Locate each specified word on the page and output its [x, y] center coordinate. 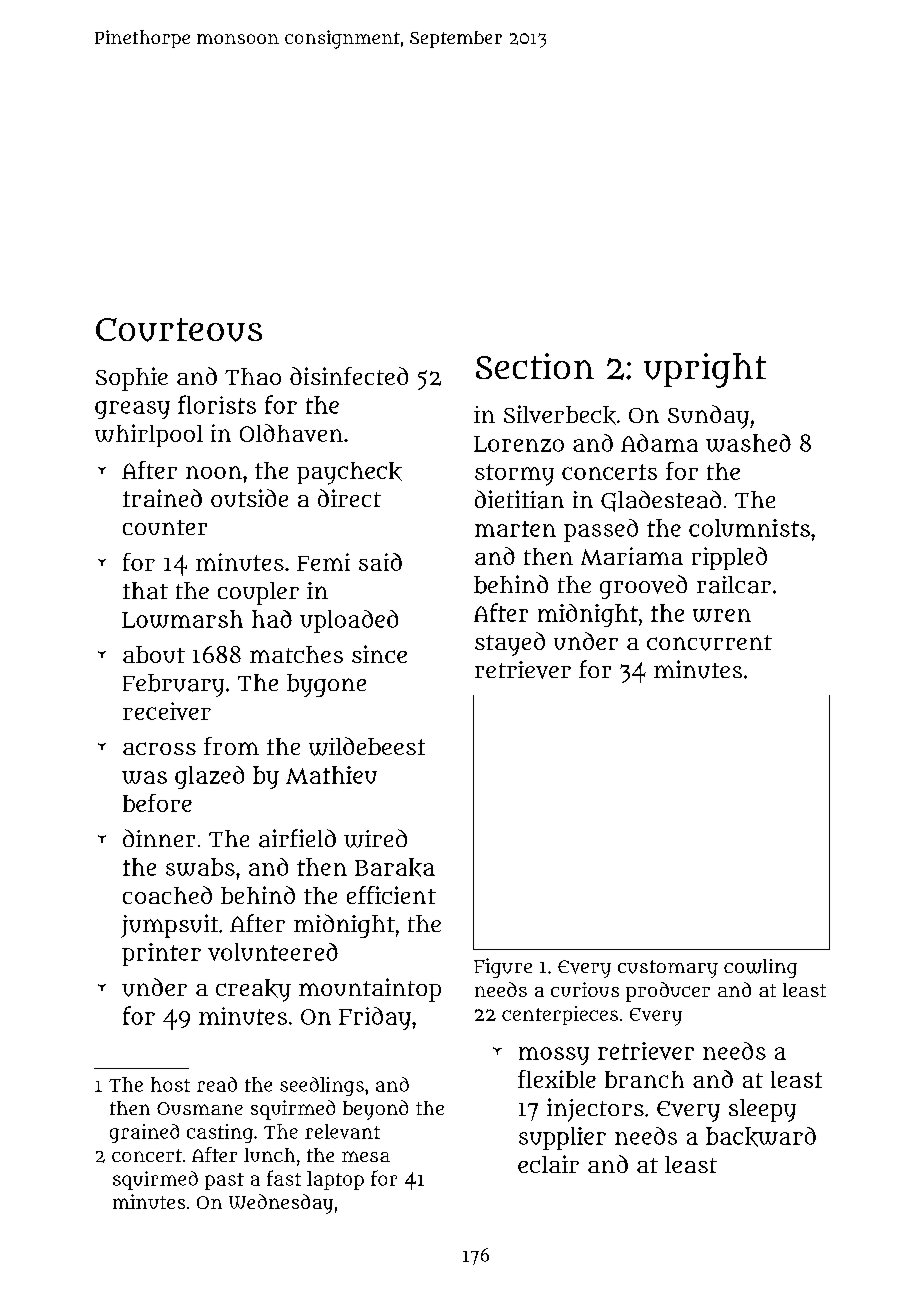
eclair [548, 1164]
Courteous [179, 330]
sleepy [762, 1110]
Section [535, 366]
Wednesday [281, 1204]
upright [705, 370]
